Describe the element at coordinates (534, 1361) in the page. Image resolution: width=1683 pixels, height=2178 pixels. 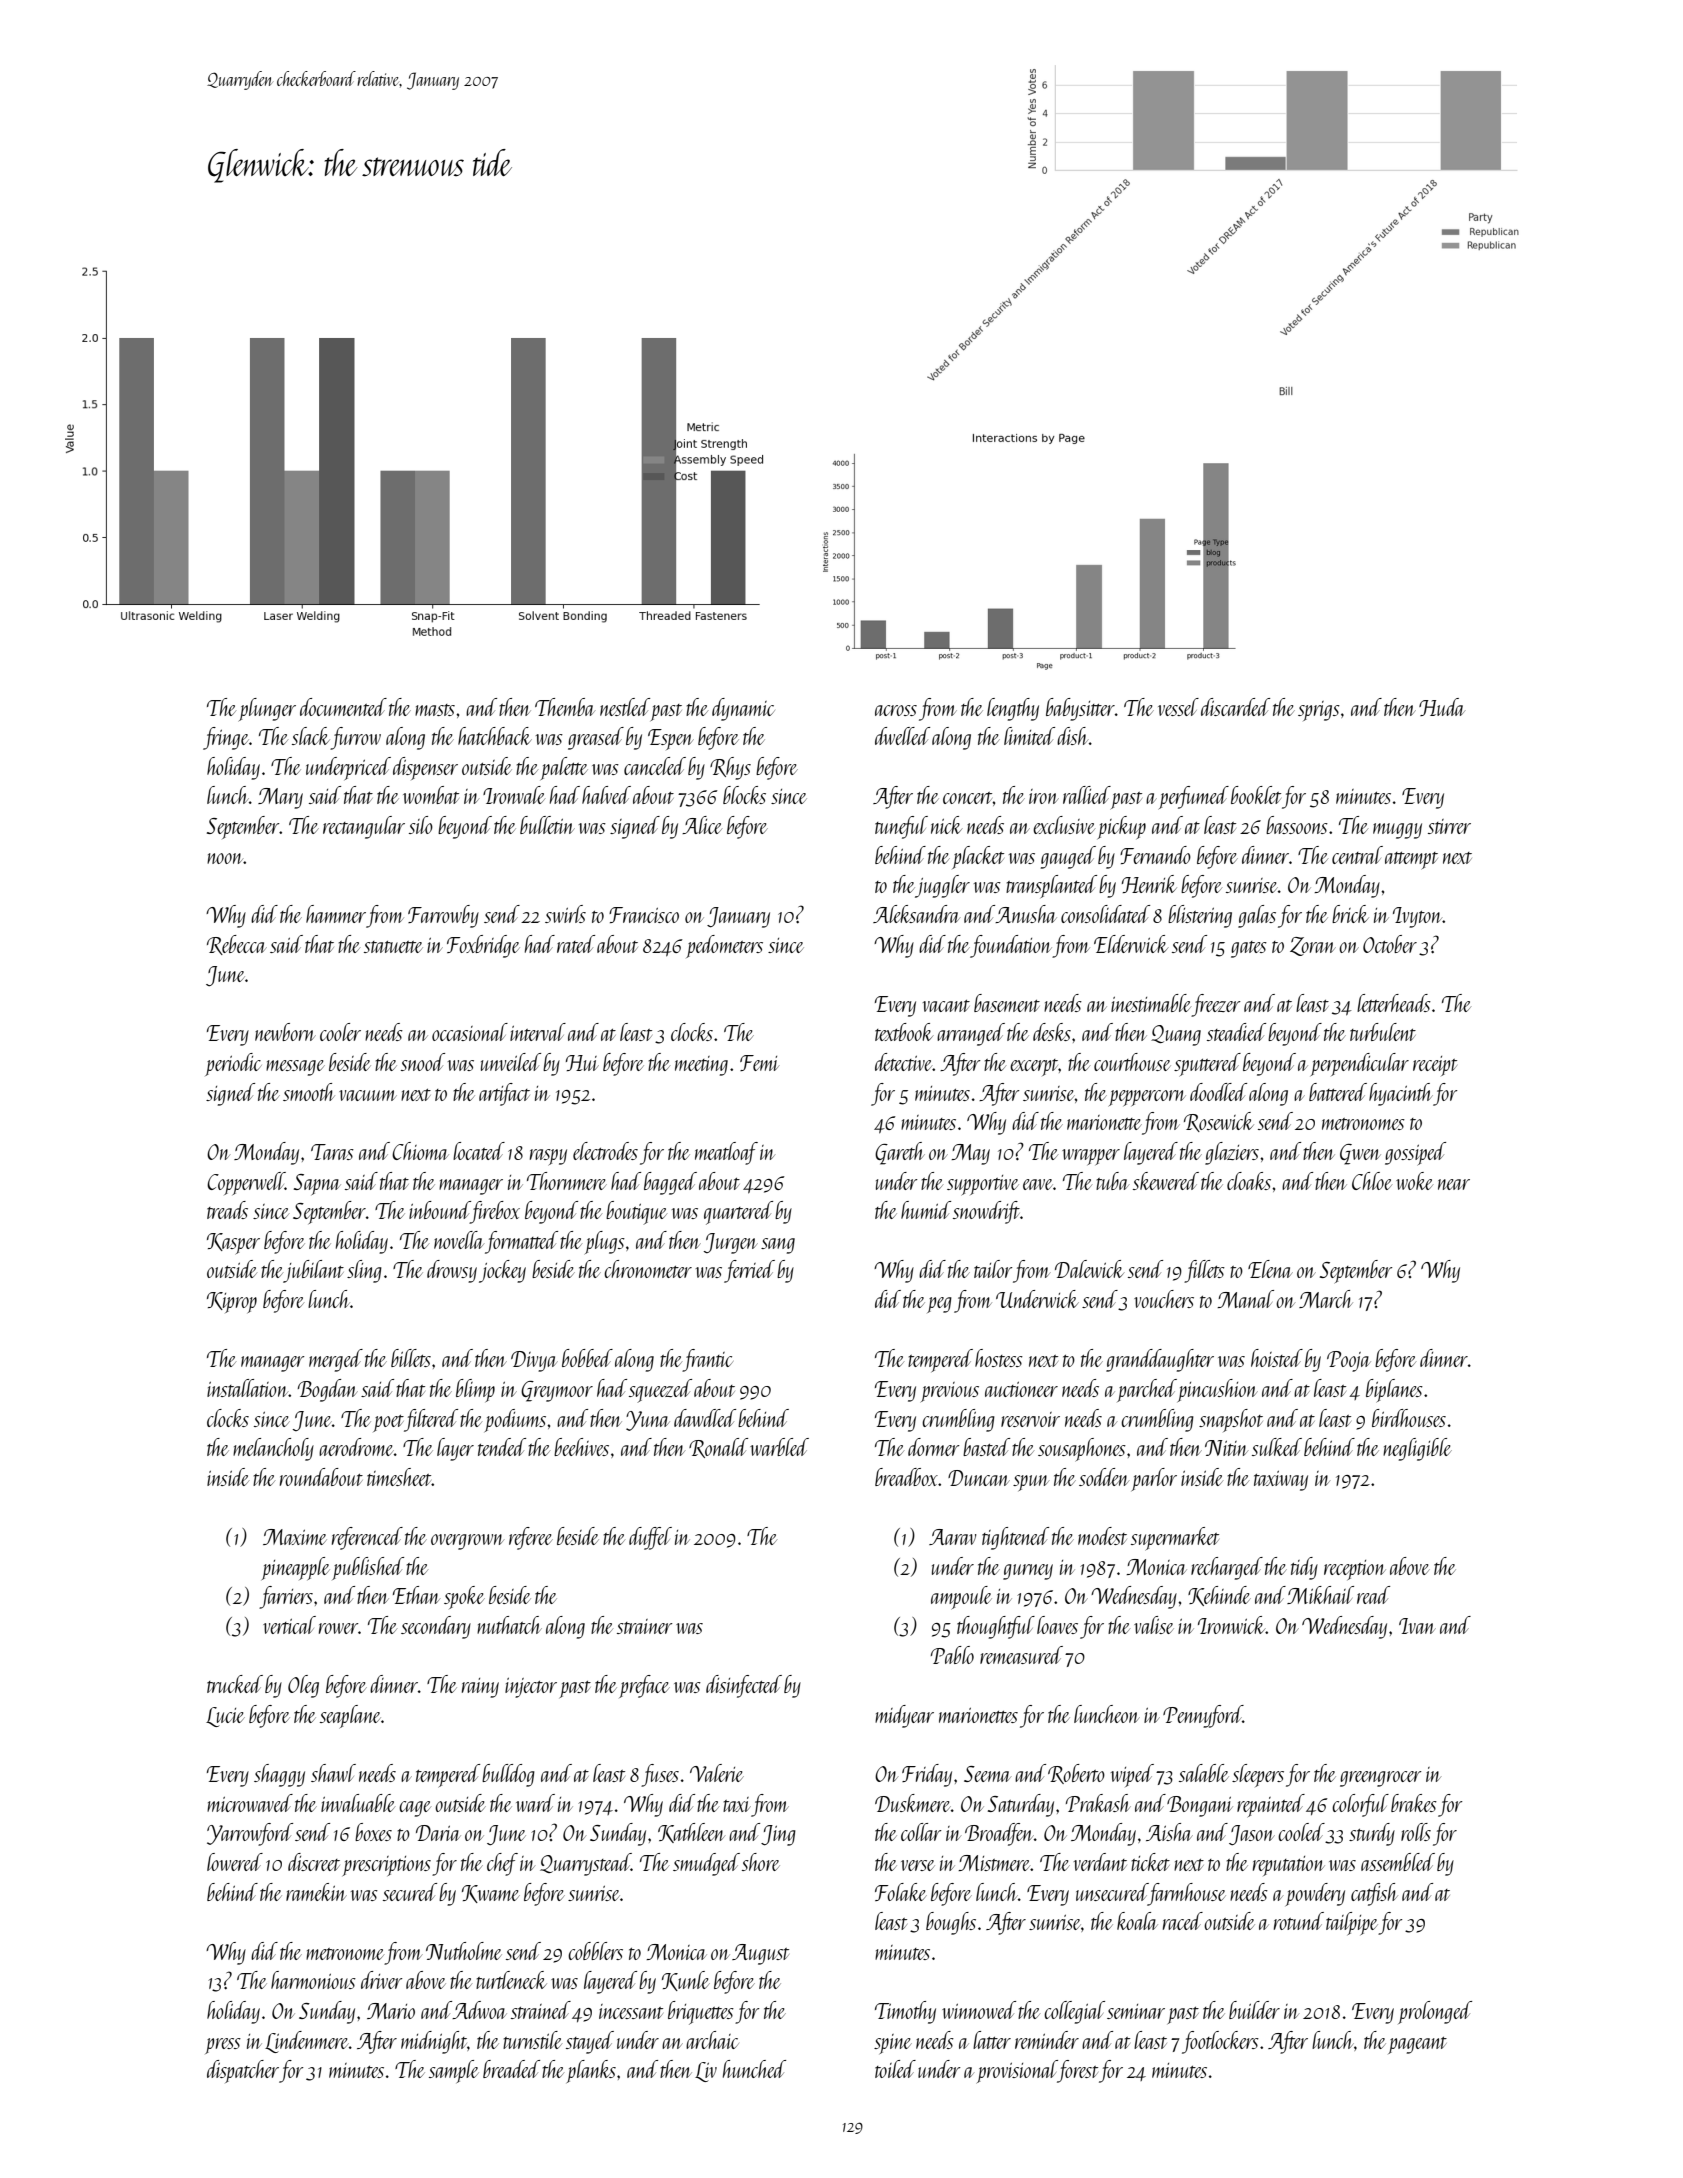
I see `Divya` at that location.
